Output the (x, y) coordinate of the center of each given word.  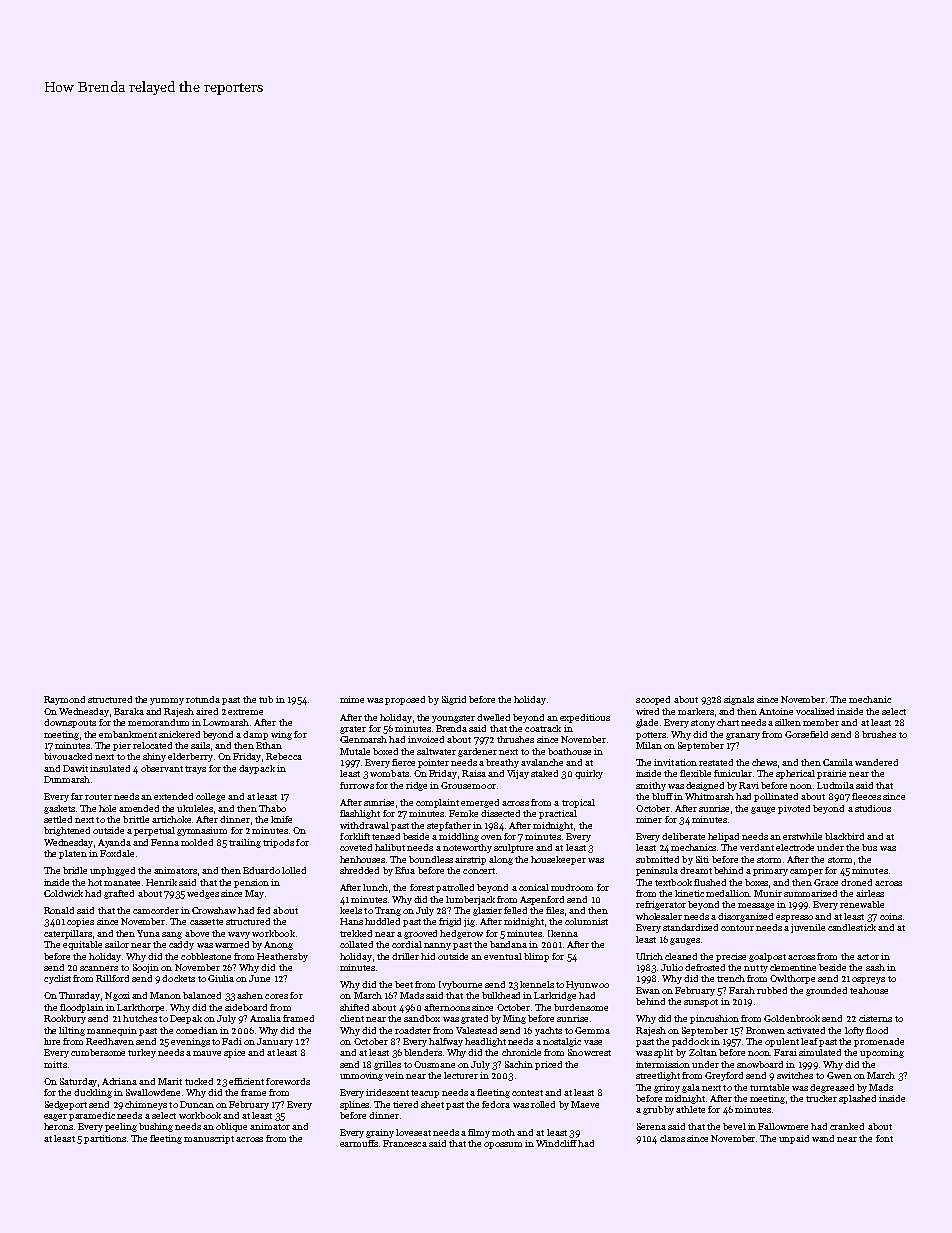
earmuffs (359, 1143)
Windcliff (556, 1143)
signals (739, 700)
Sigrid (454, 700)
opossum (503, 1145)
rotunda (203, 699)
